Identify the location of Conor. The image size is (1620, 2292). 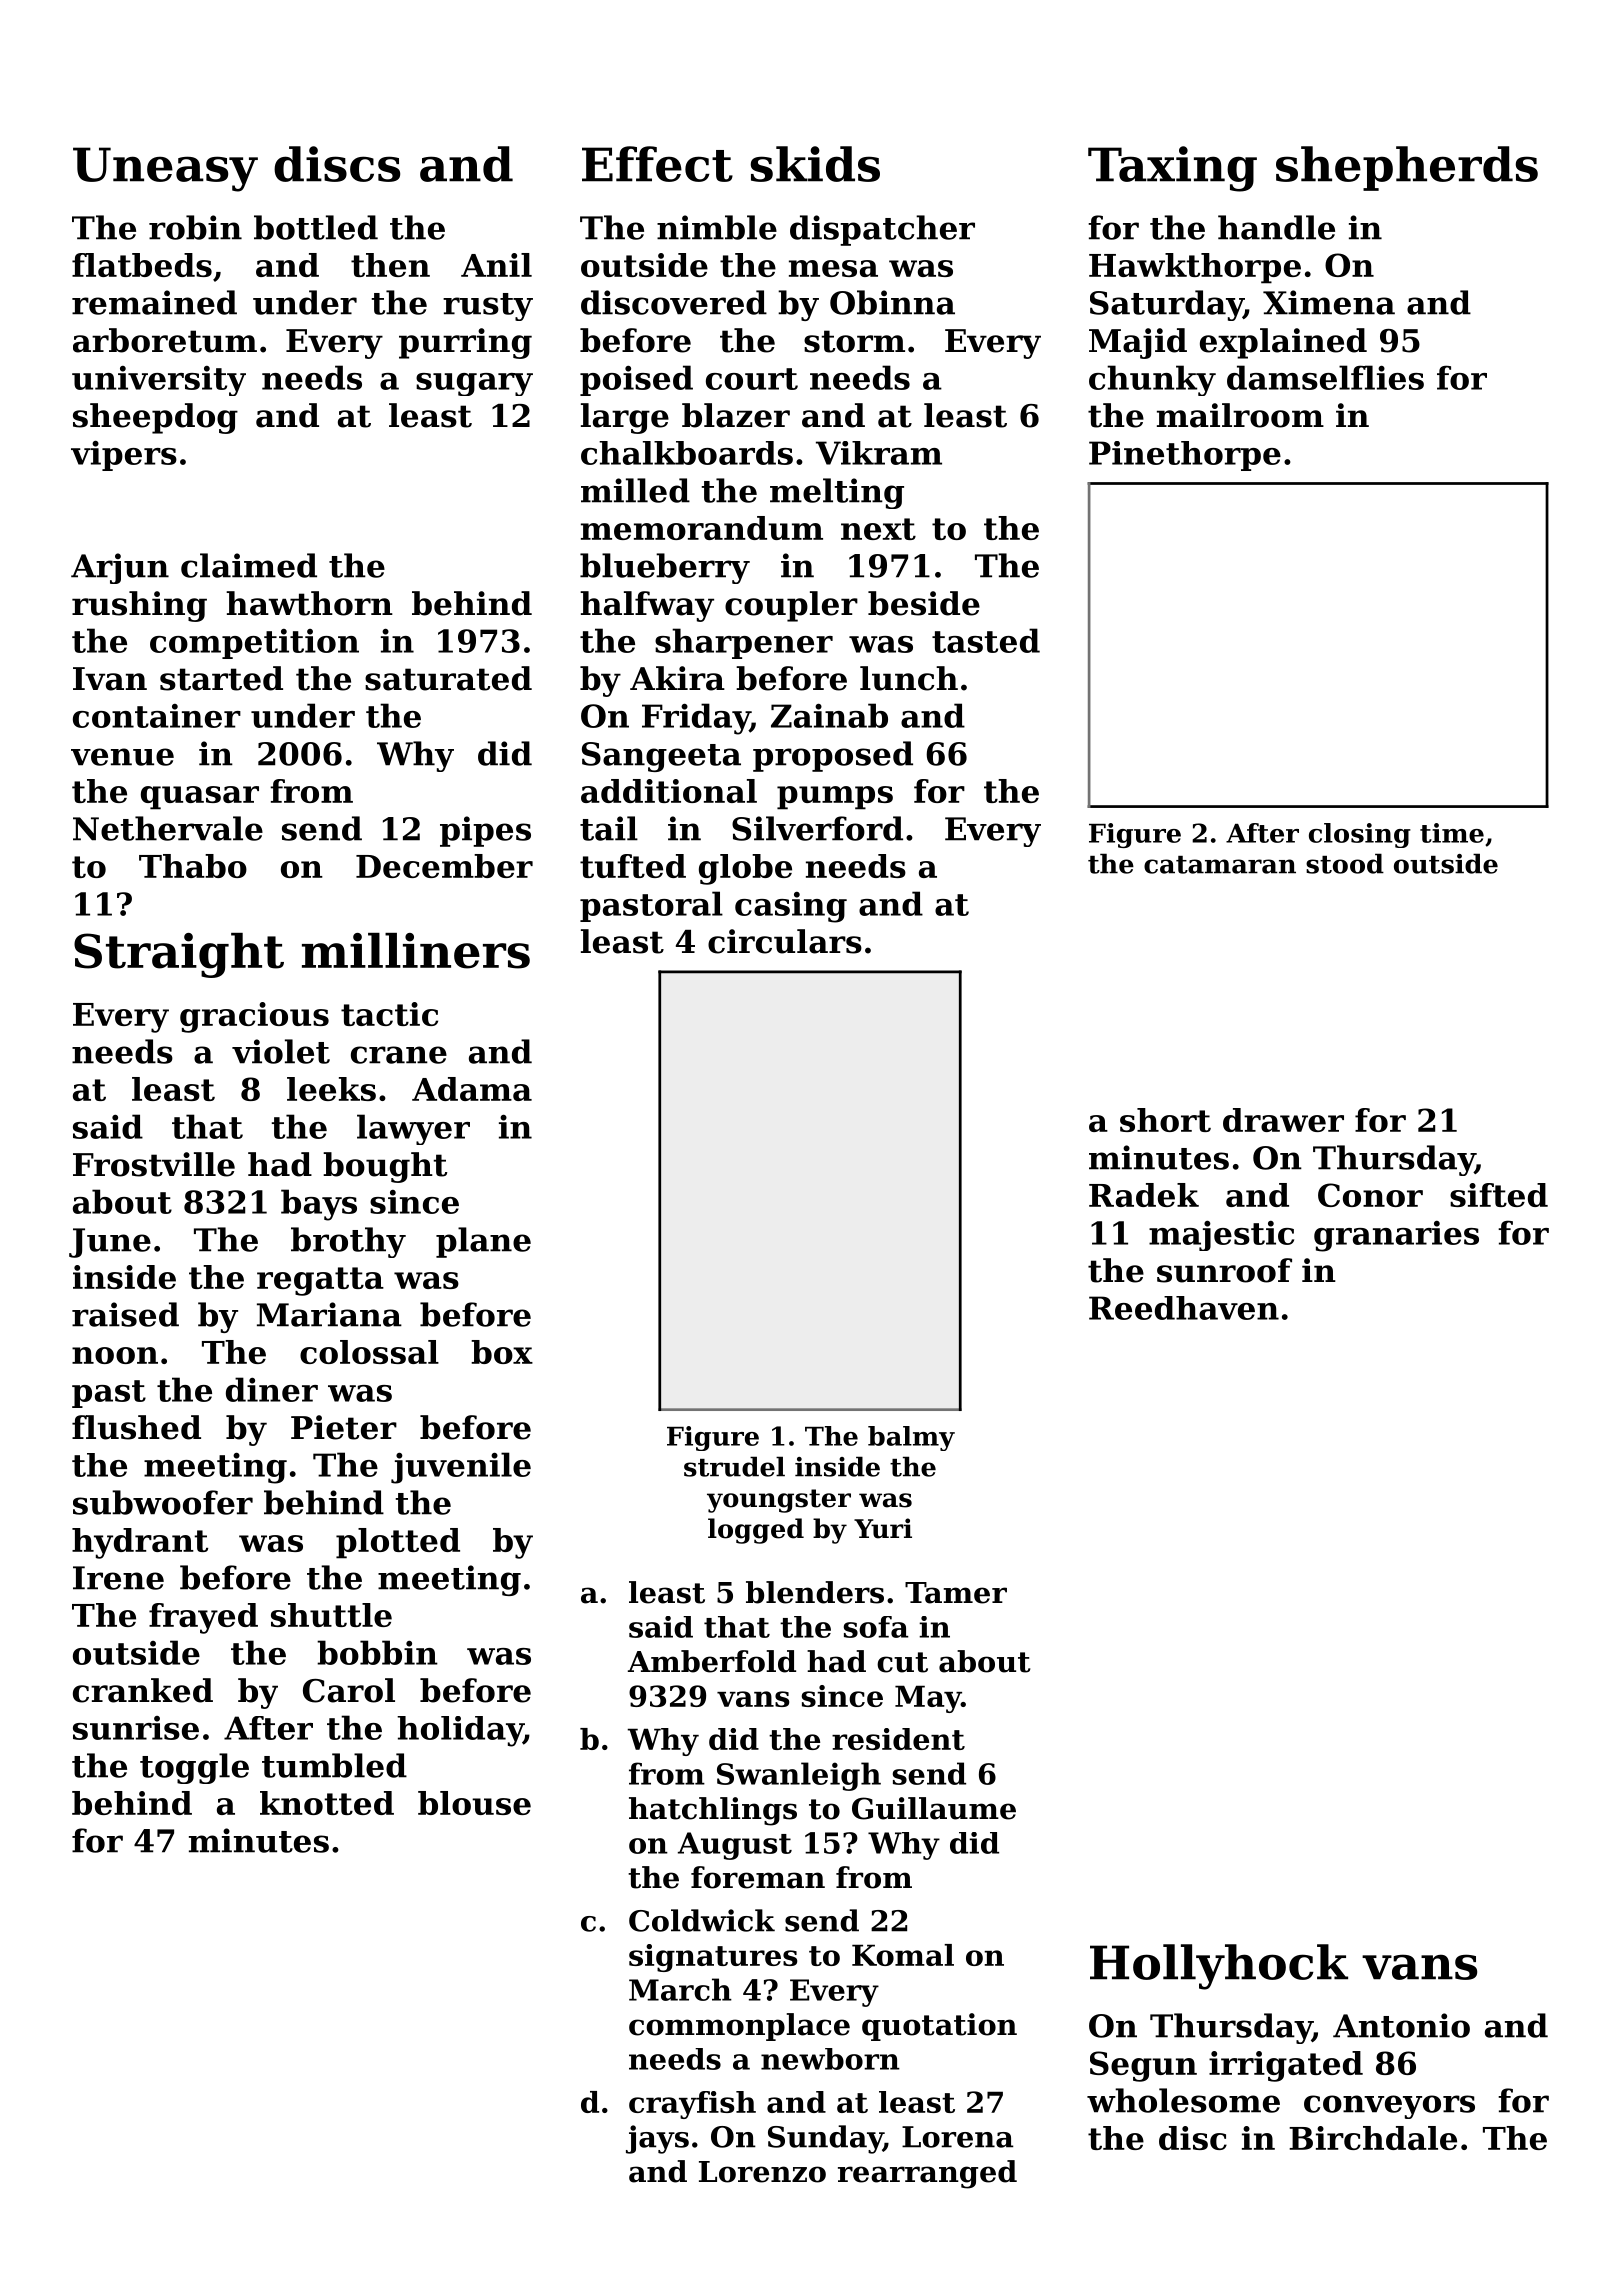
(1370, 1195).
